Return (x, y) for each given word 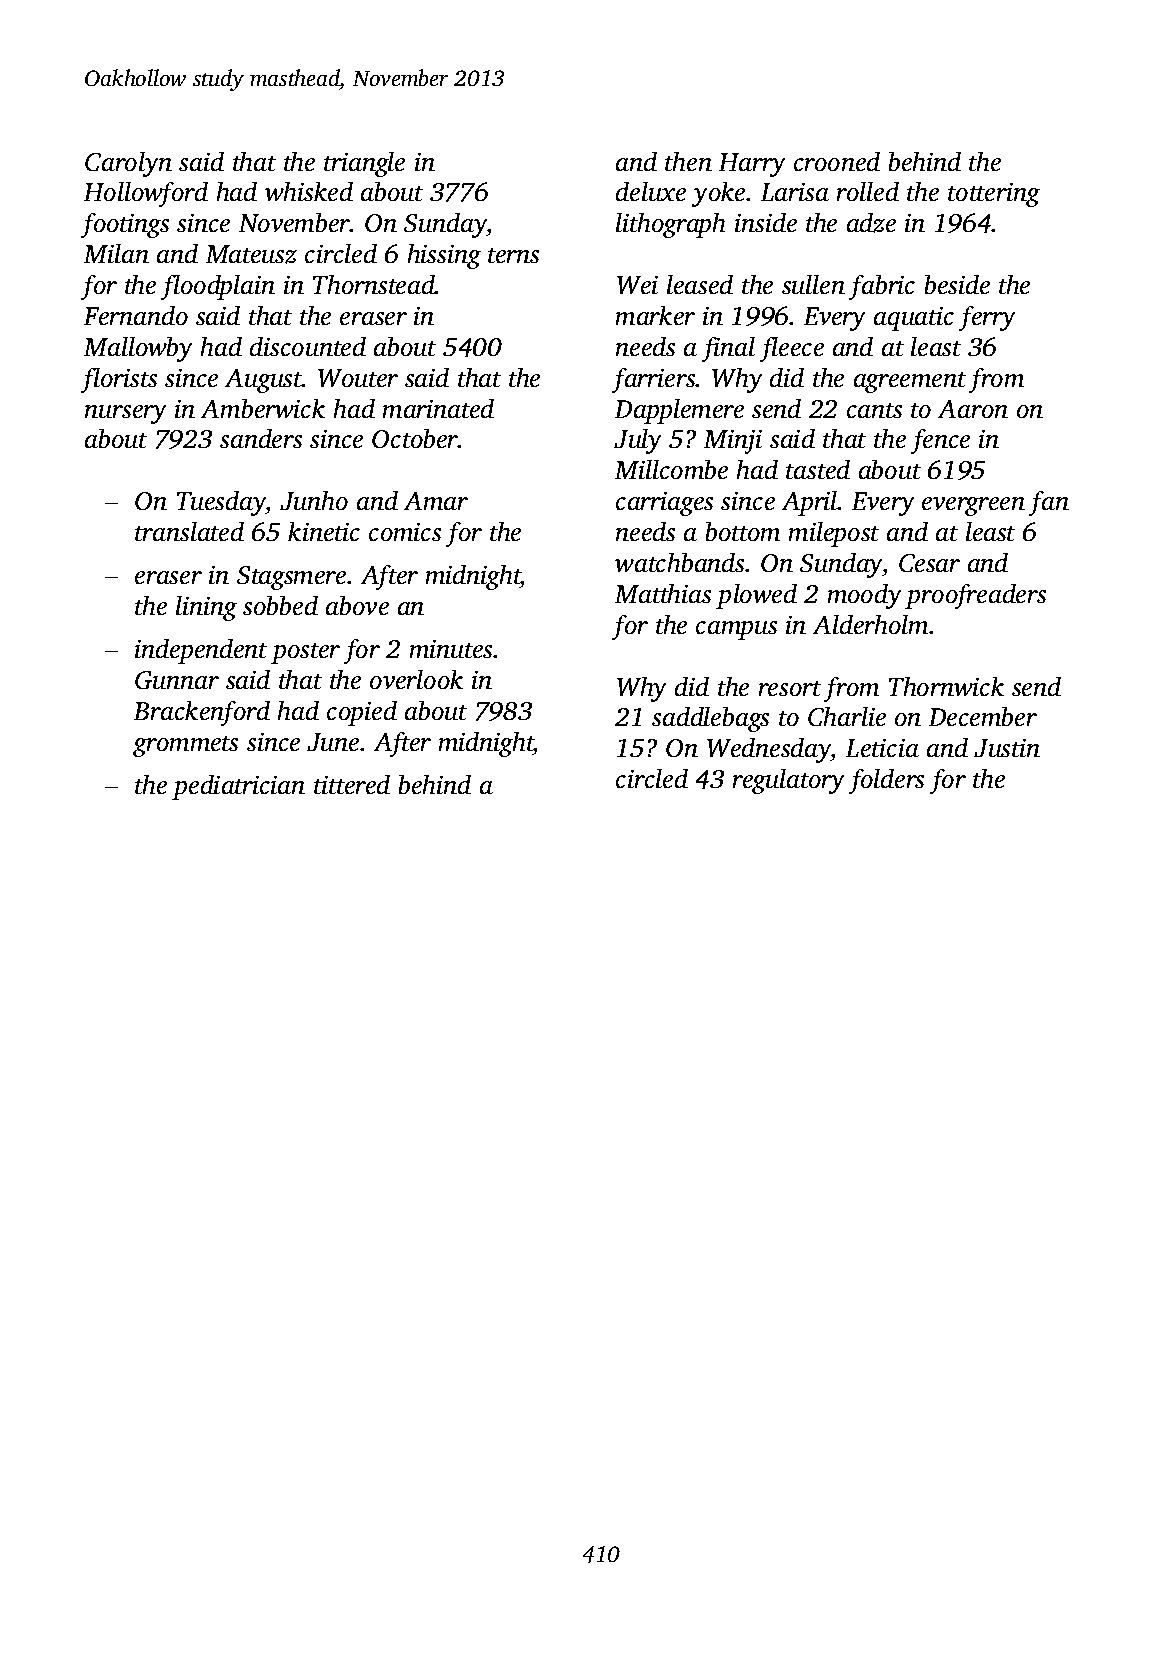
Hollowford (146, 194)
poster (305, 653)
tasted (818, 469)
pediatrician (238, 787)
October (415, 438)
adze (871, 223)
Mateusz (251, 254)
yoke (718, 194)
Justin (1007, 748)
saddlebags (710, 719)
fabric (882, 287)
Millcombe (671, 469)
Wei (637, 285)
